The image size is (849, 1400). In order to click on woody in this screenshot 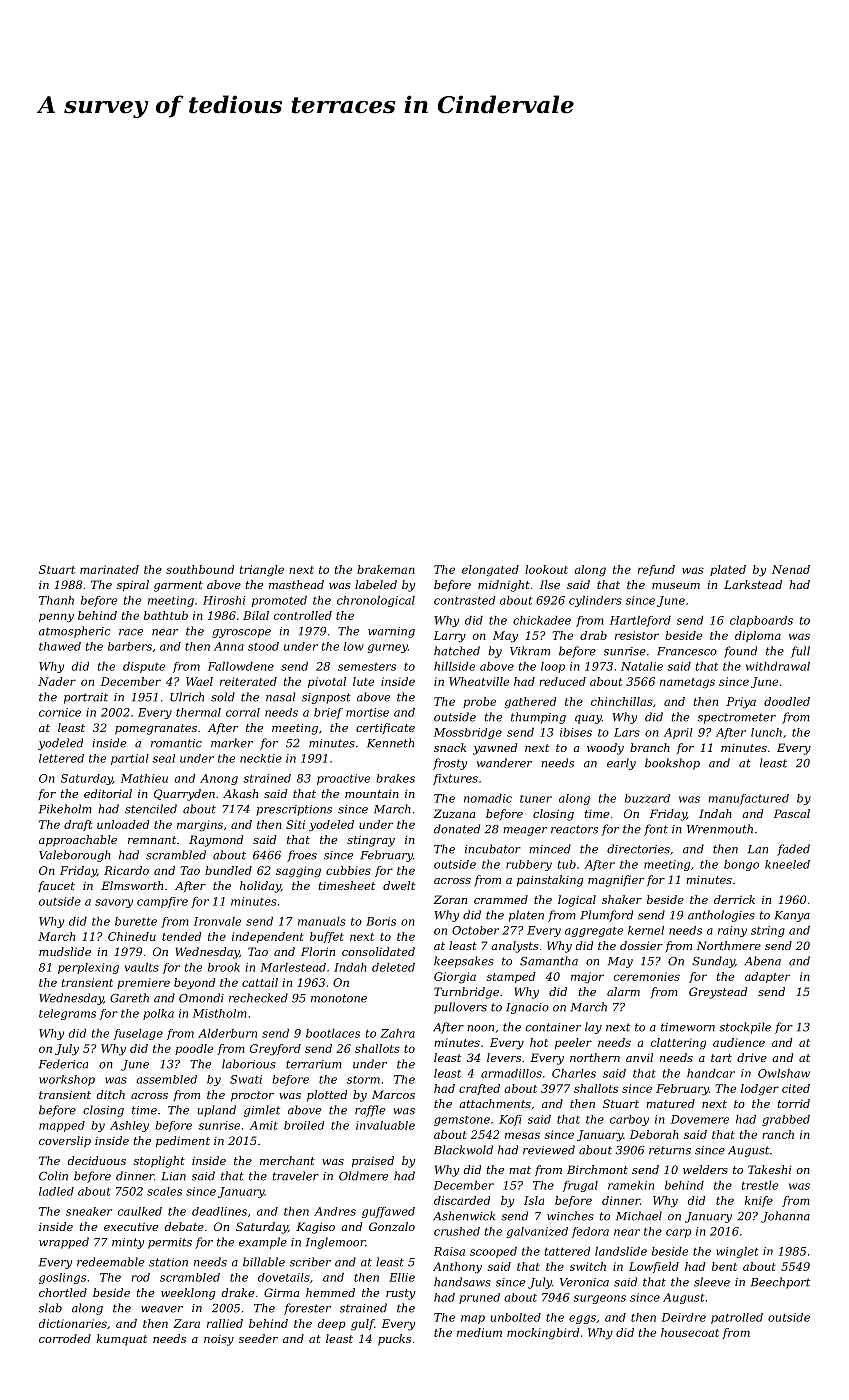, I will do `click(605, 749)`.
